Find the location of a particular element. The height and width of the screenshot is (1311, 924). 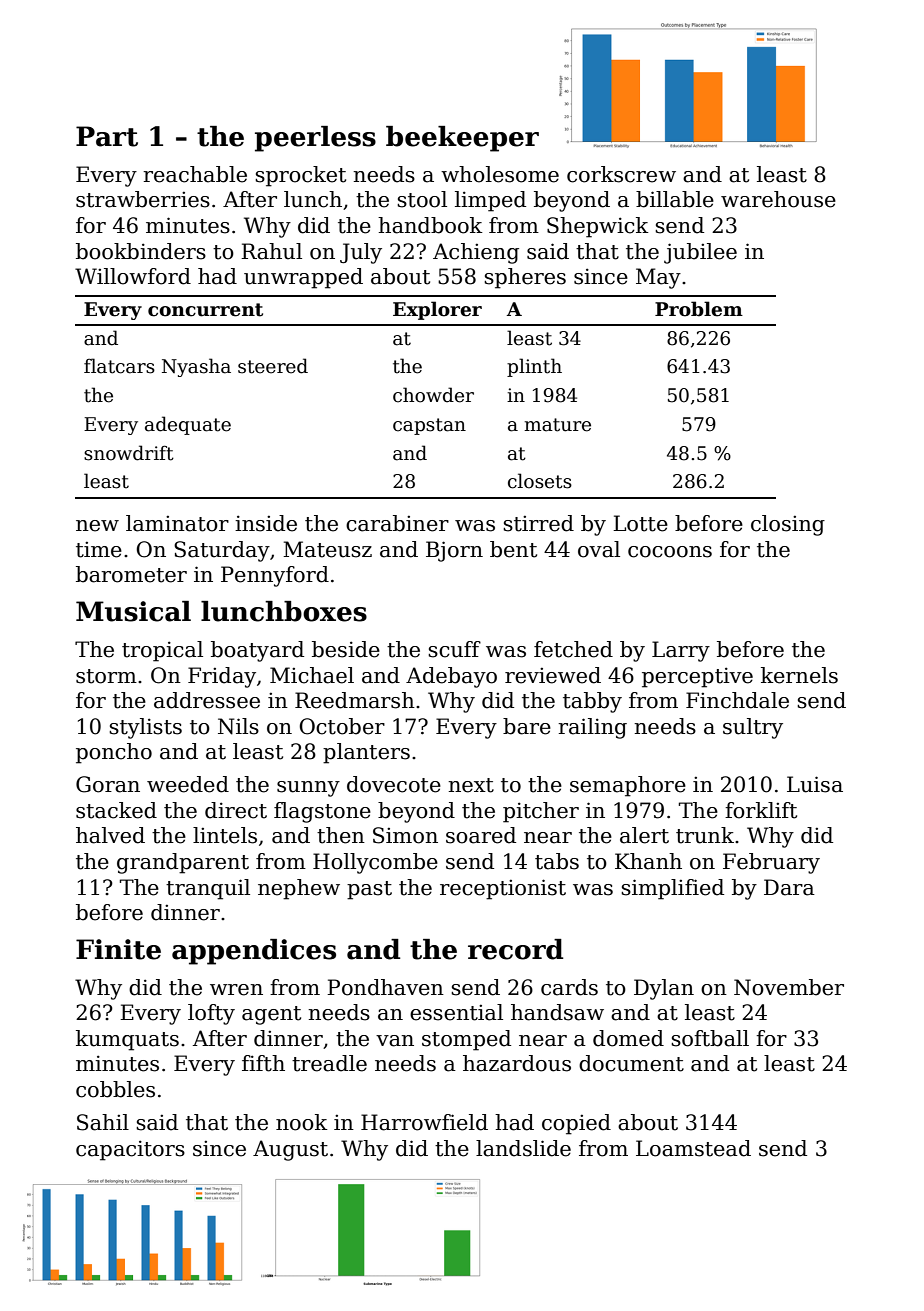

trunk is located at coordinates (705, 835).
